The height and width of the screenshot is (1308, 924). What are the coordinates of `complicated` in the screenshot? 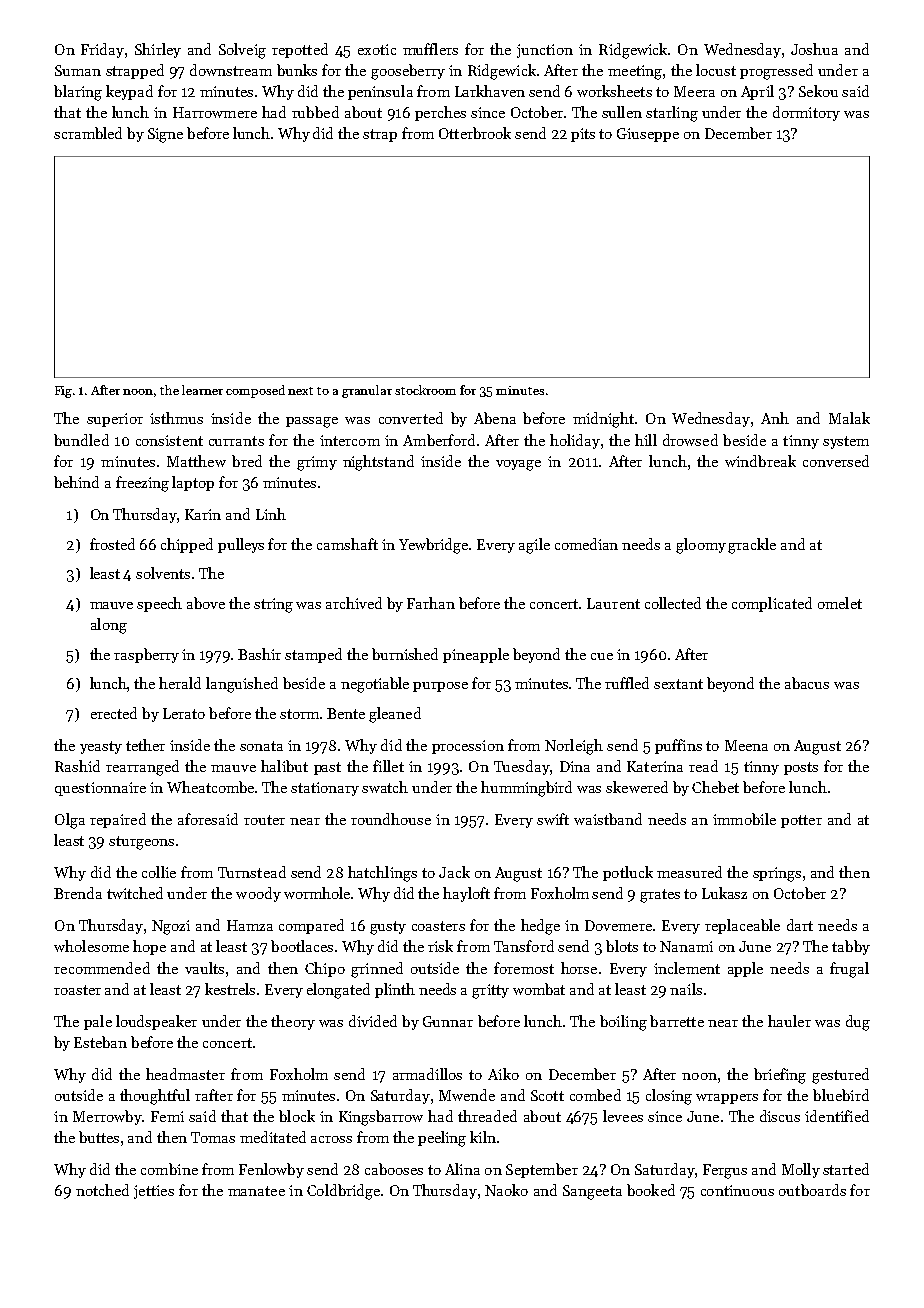 It's located at (772, 604).
